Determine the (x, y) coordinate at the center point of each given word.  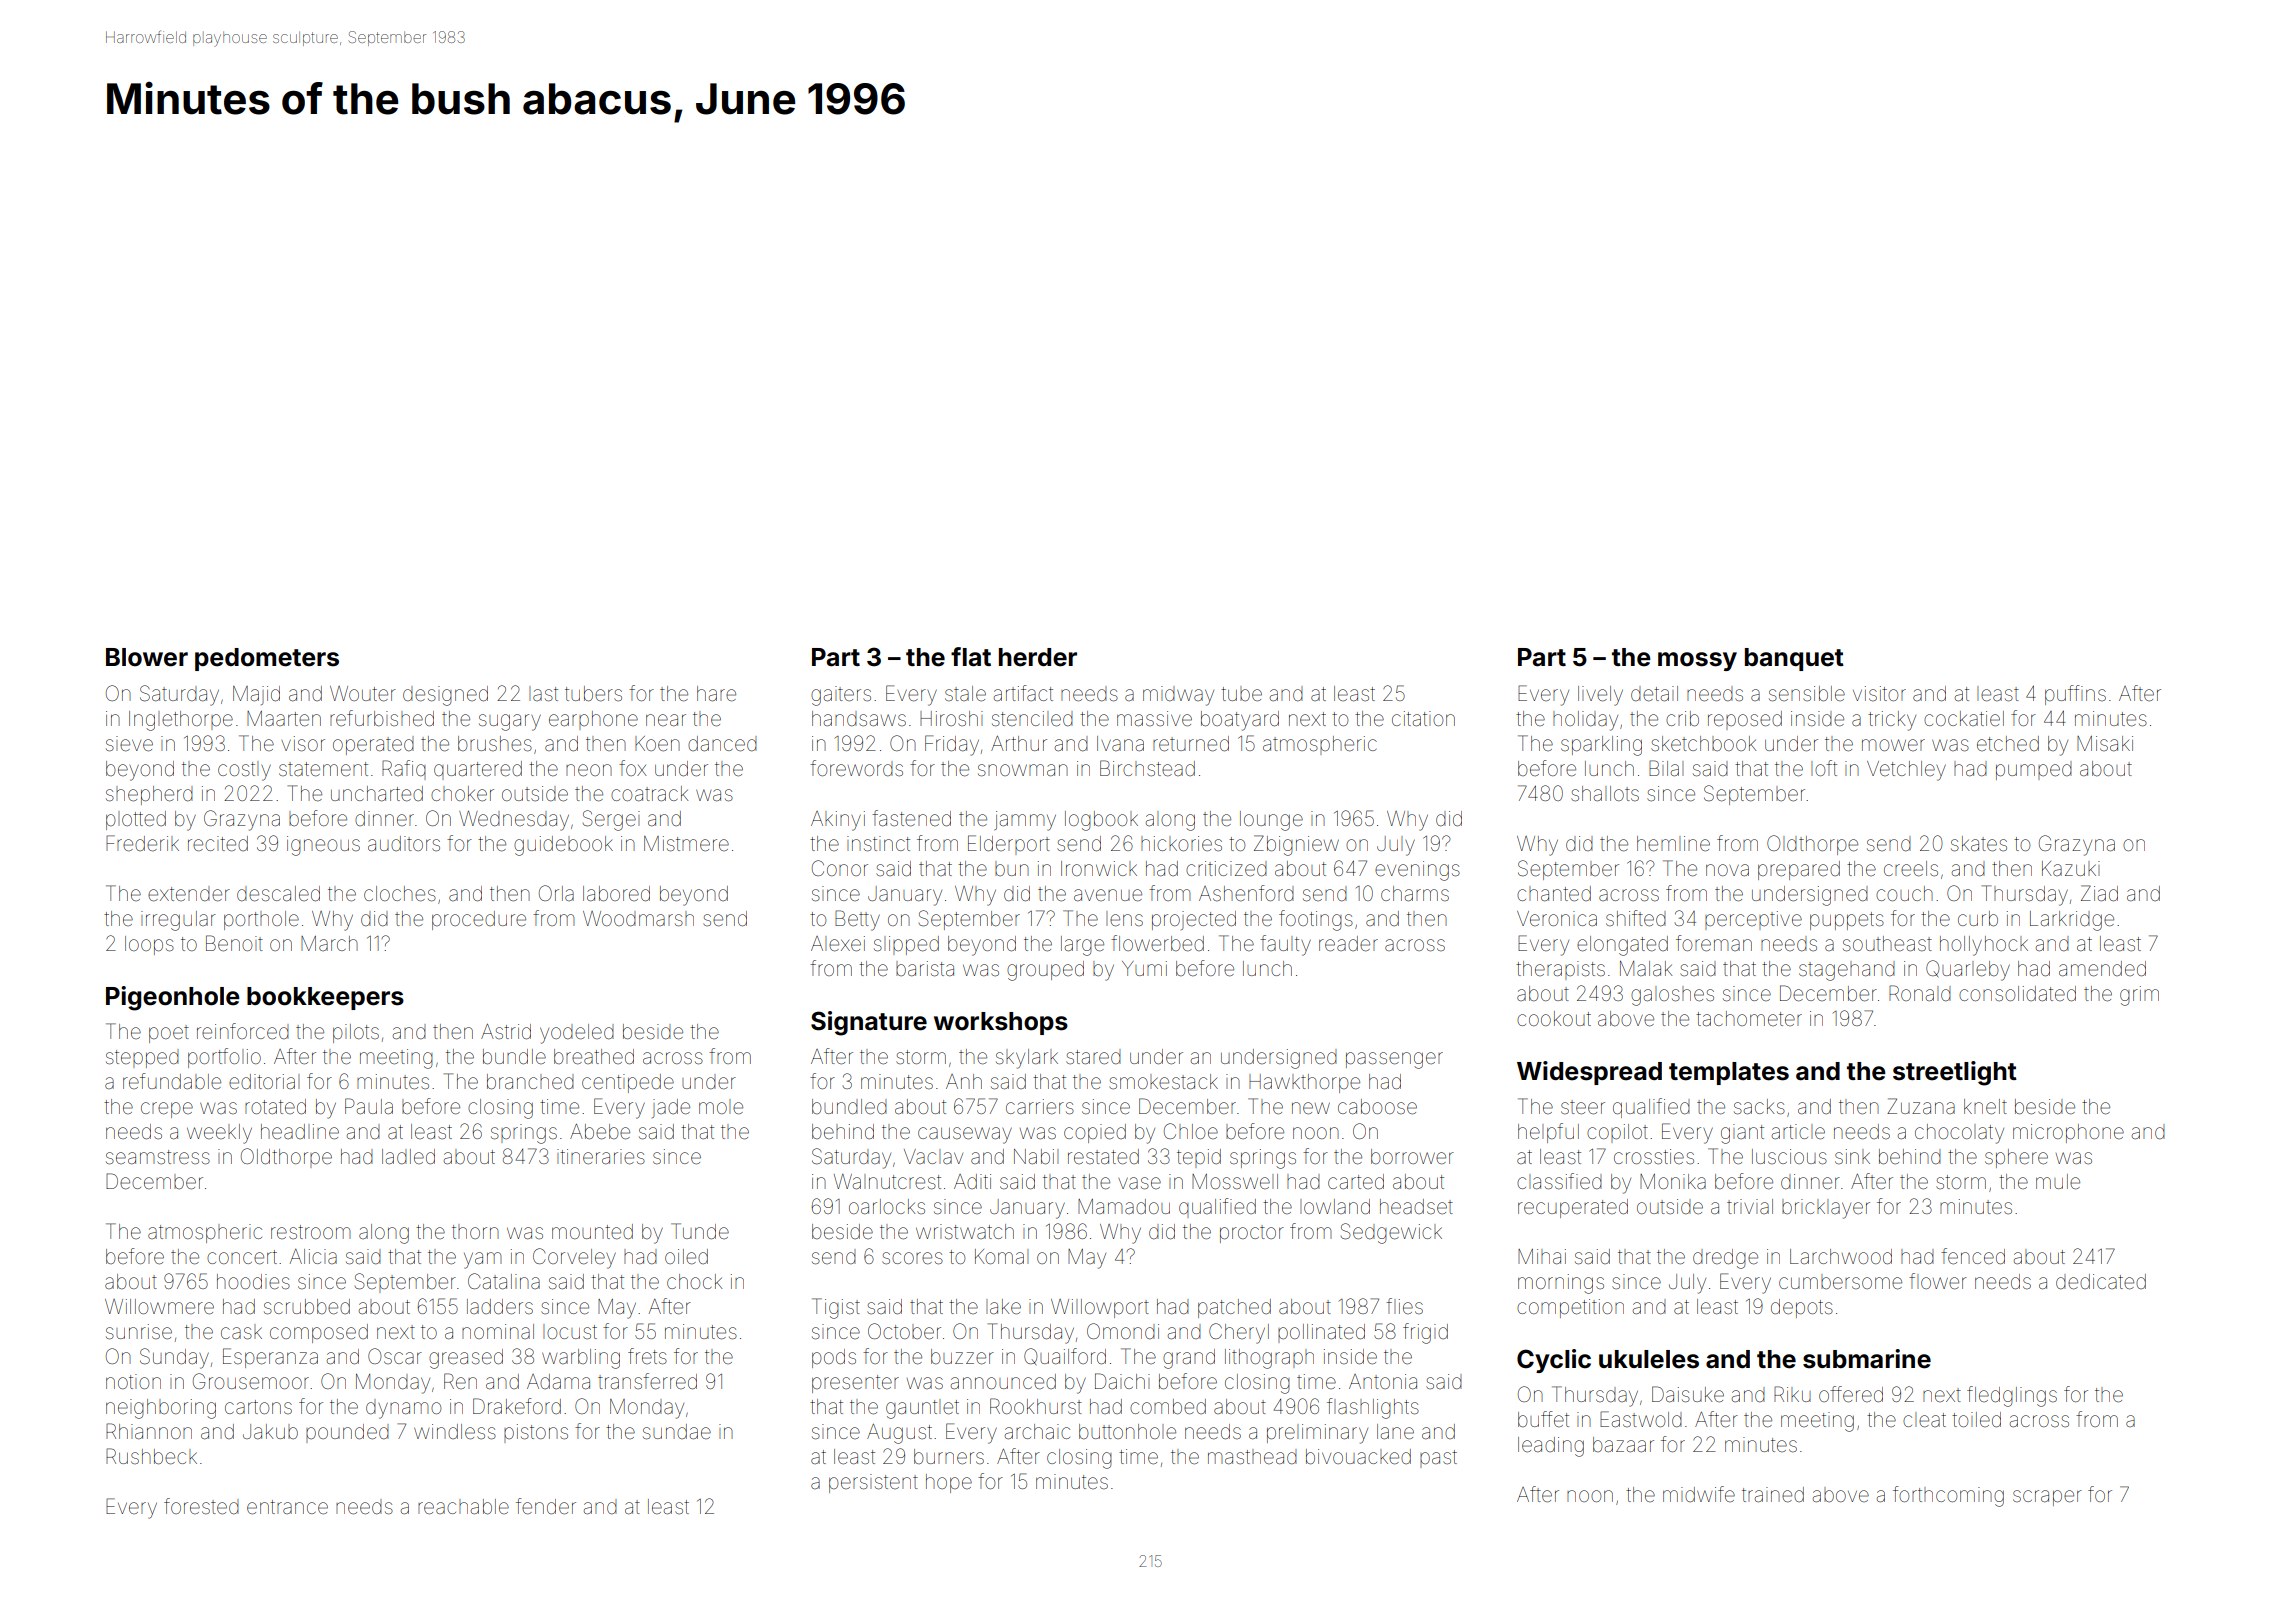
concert (242, 1257)
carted (1356, 1181)
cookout (1554, 1018)
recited (218, 844)
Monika (1673, 1181)
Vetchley (1906, 771)
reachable (463, 1507)
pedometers (267, 659)
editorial (264, 1082)
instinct (878, 844)
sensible (1807, 694)
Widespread (1589, 1073)
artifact (1023, 693)
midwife (1699, 1494)
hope (949, 1483)
